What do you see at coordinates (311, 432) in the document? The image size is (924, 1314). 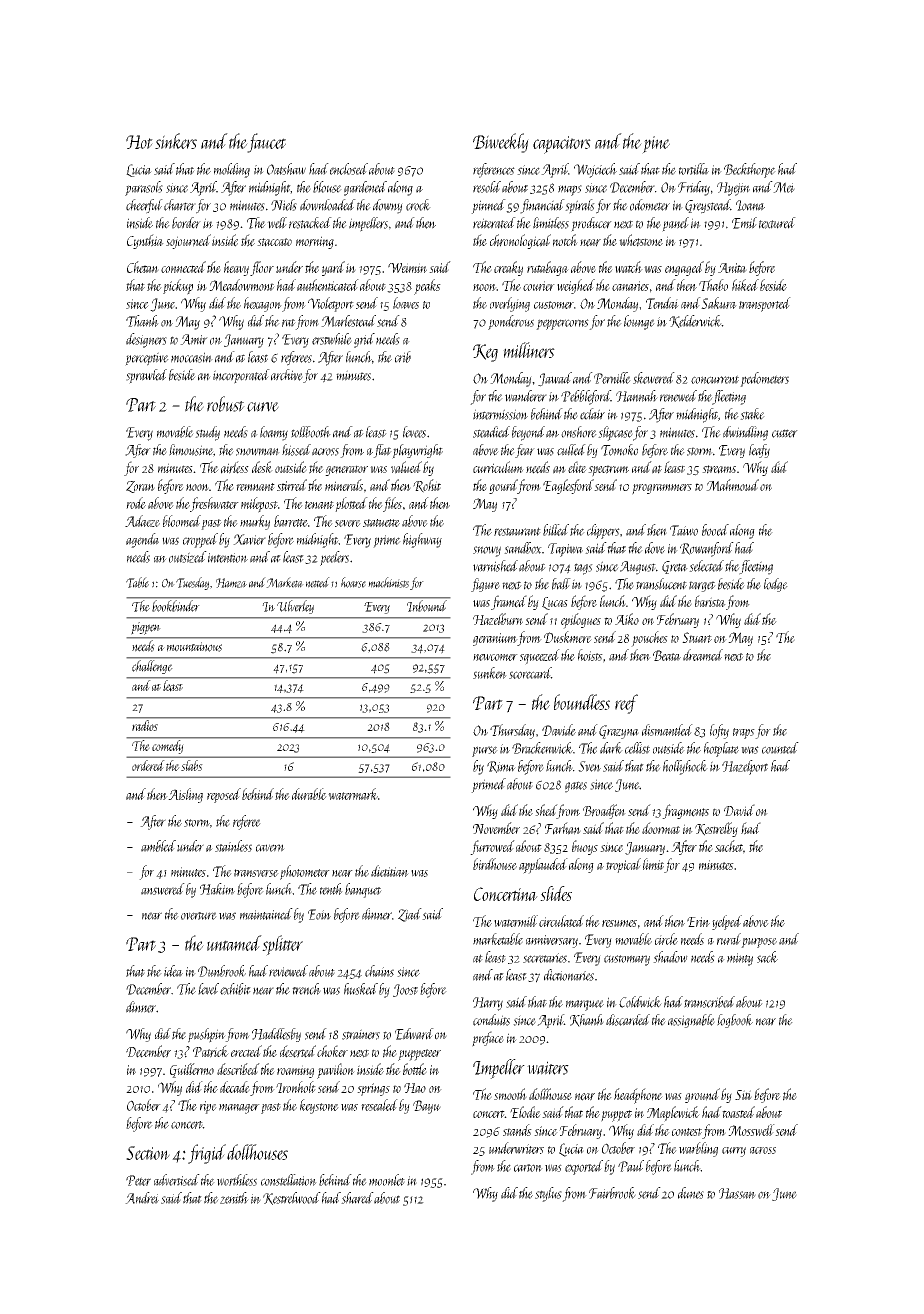 I see `tollbooth` at bounding box center [311, 432].
